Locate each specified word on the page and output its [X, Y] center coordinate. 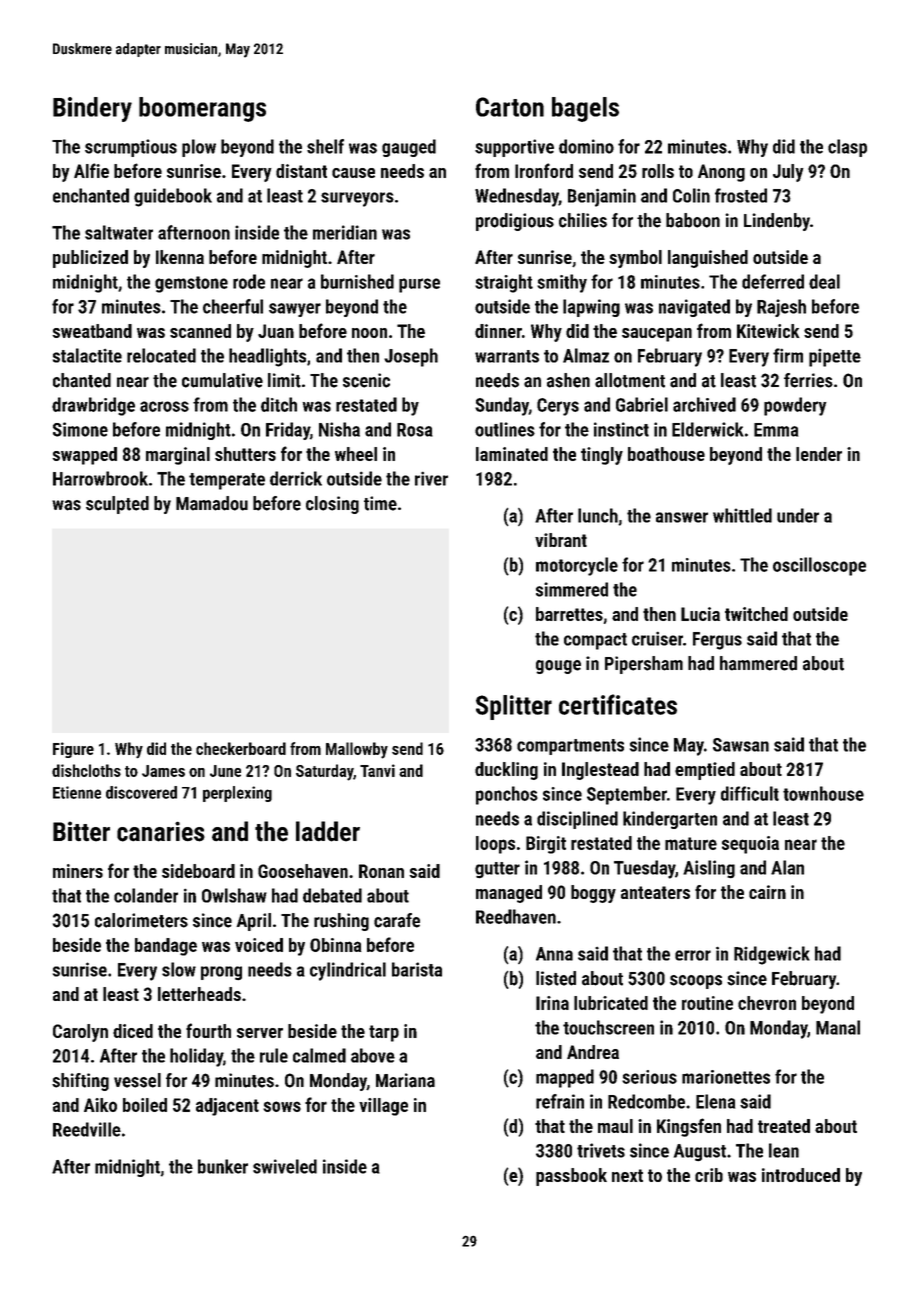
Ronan [381, 871]
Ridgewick [772, 955]
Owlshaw [234, 895]
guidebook [173, 197]
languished [708, 259]
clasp [847, 148]
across [164, 406]
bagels [585, 109]
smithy [562, 283]
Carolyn [80, 1033]
